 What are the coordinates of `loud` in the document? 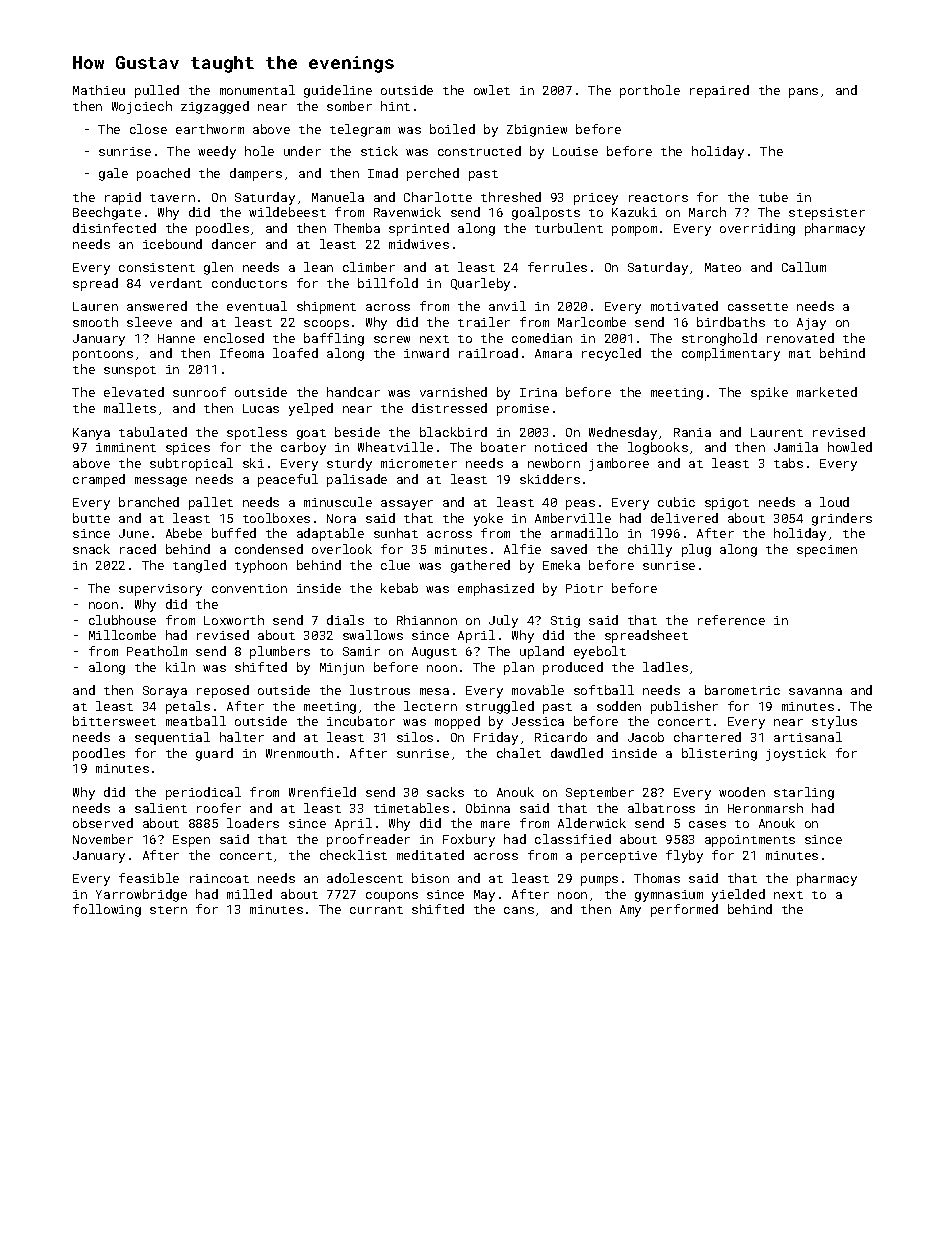 It's located at (834, 502).
